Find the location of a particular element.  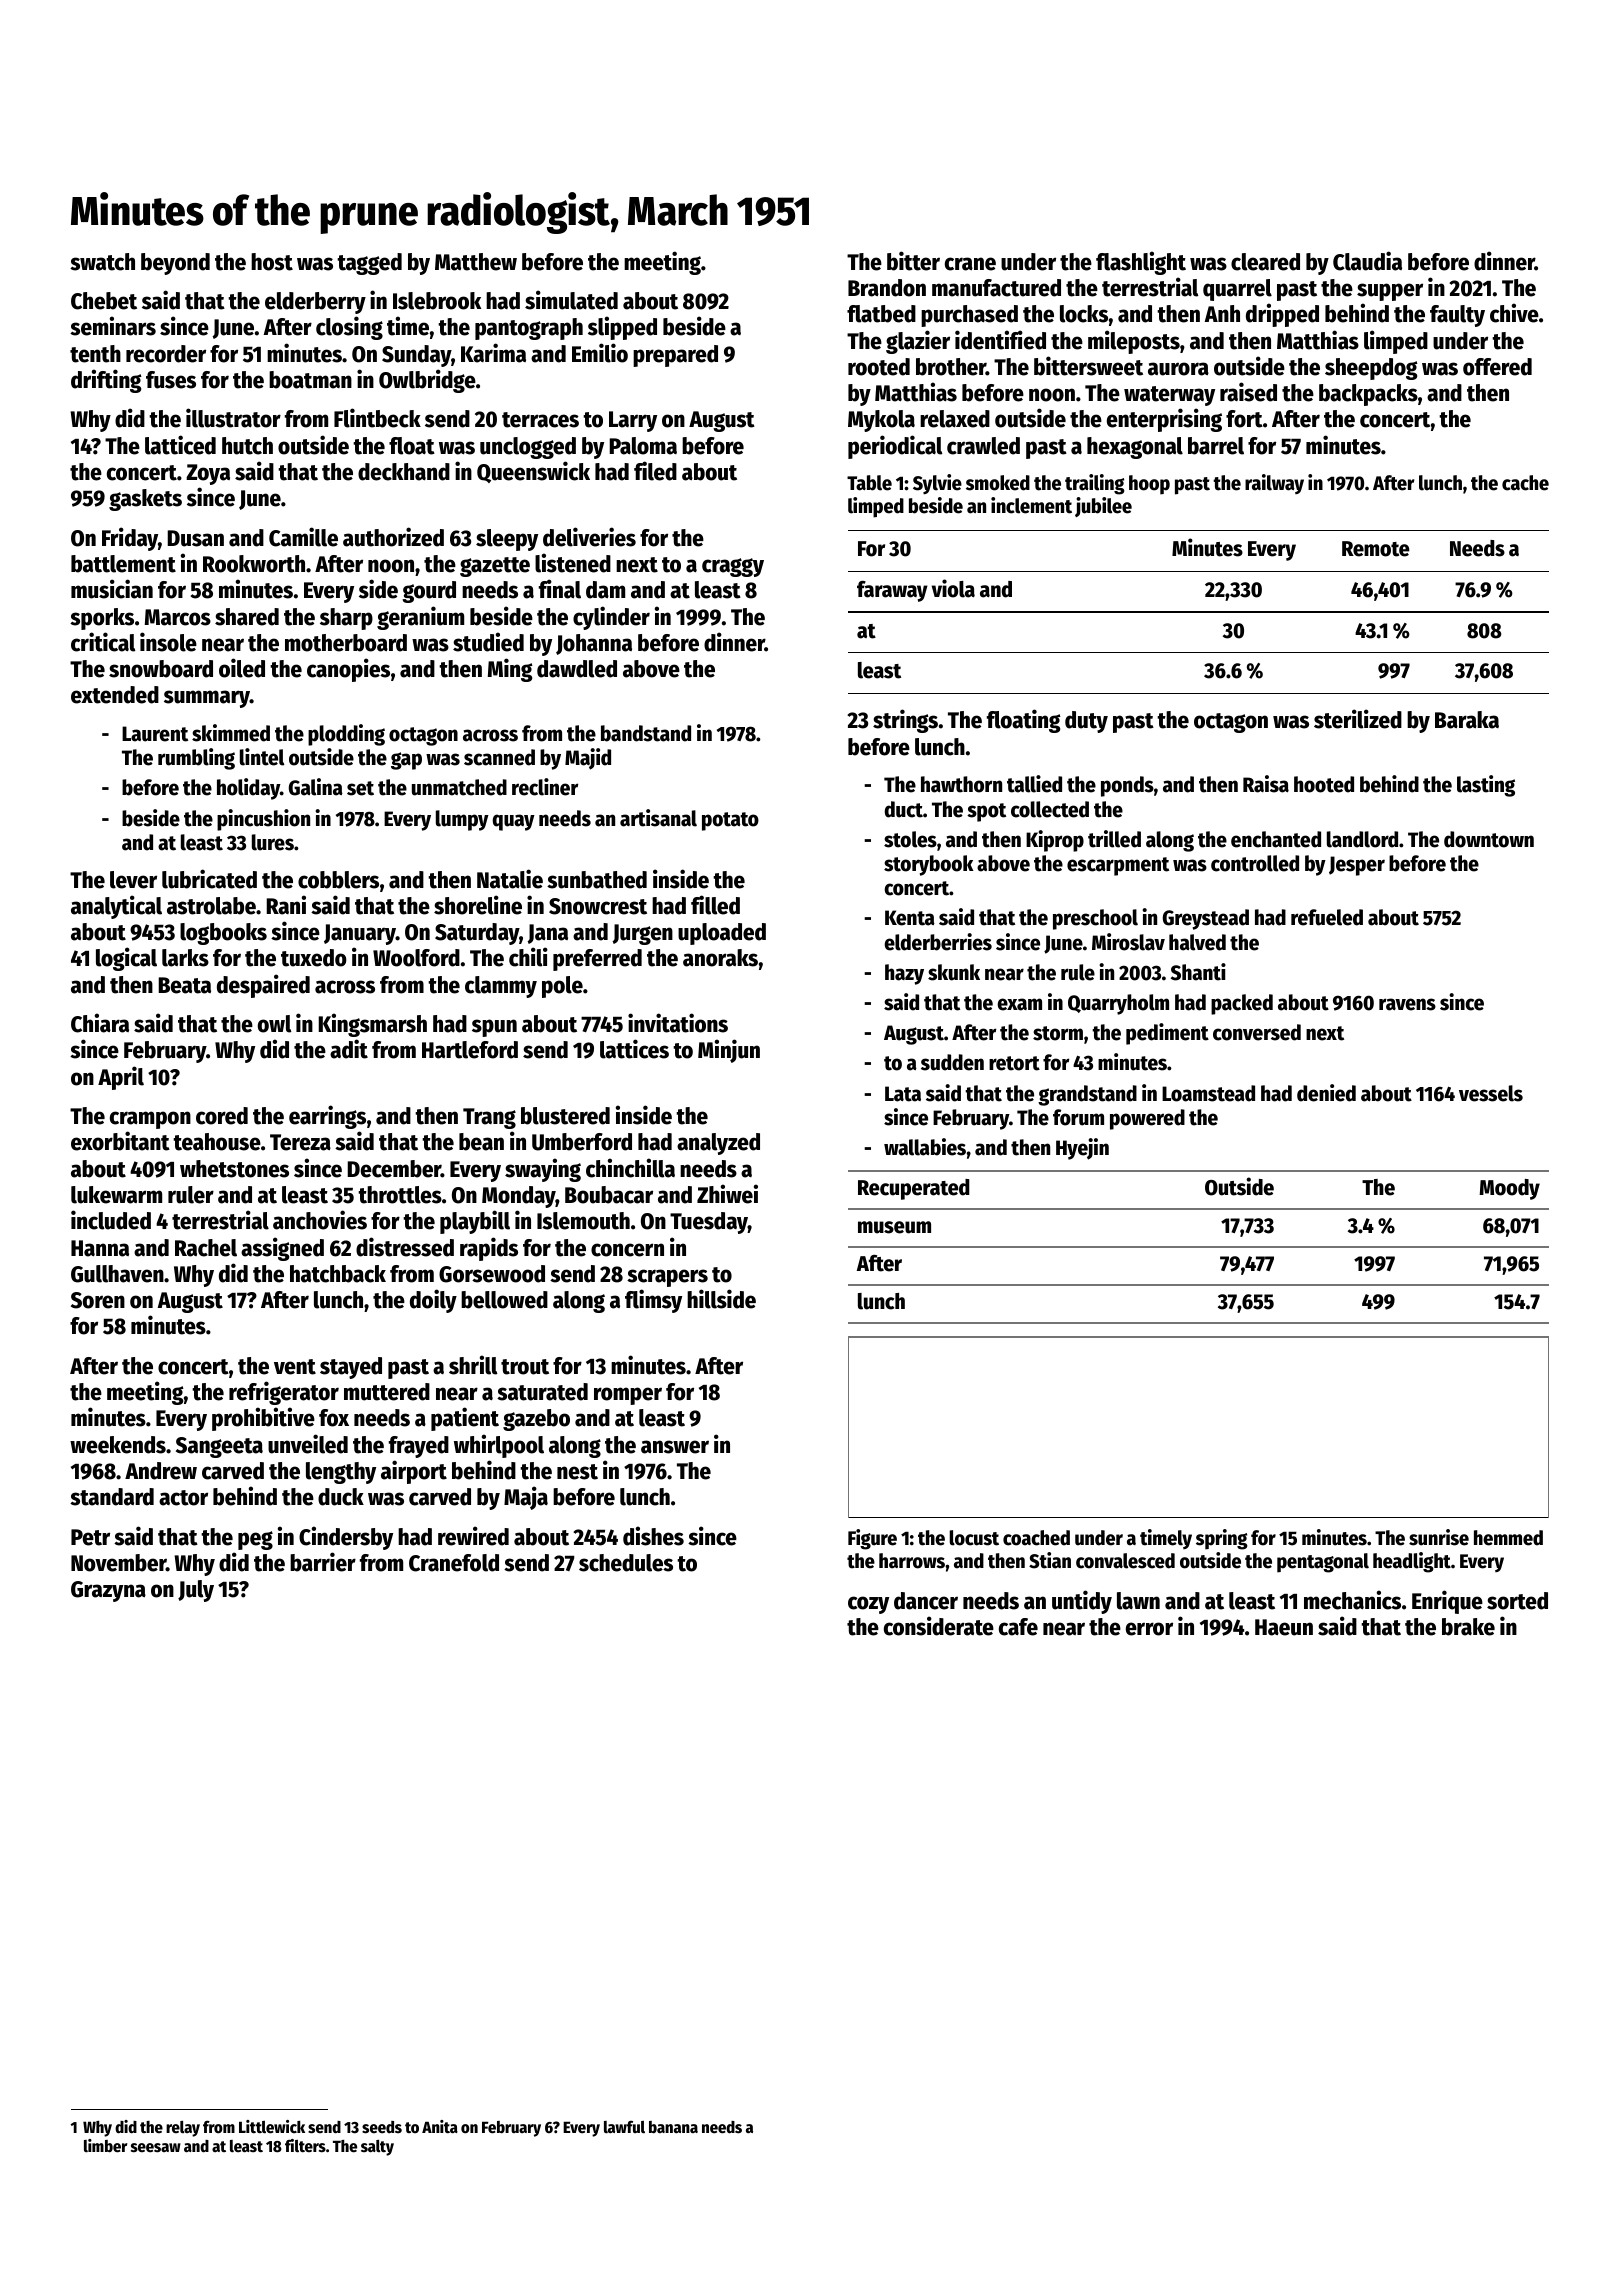

seesaw is located at coordinates (156, 2148).
